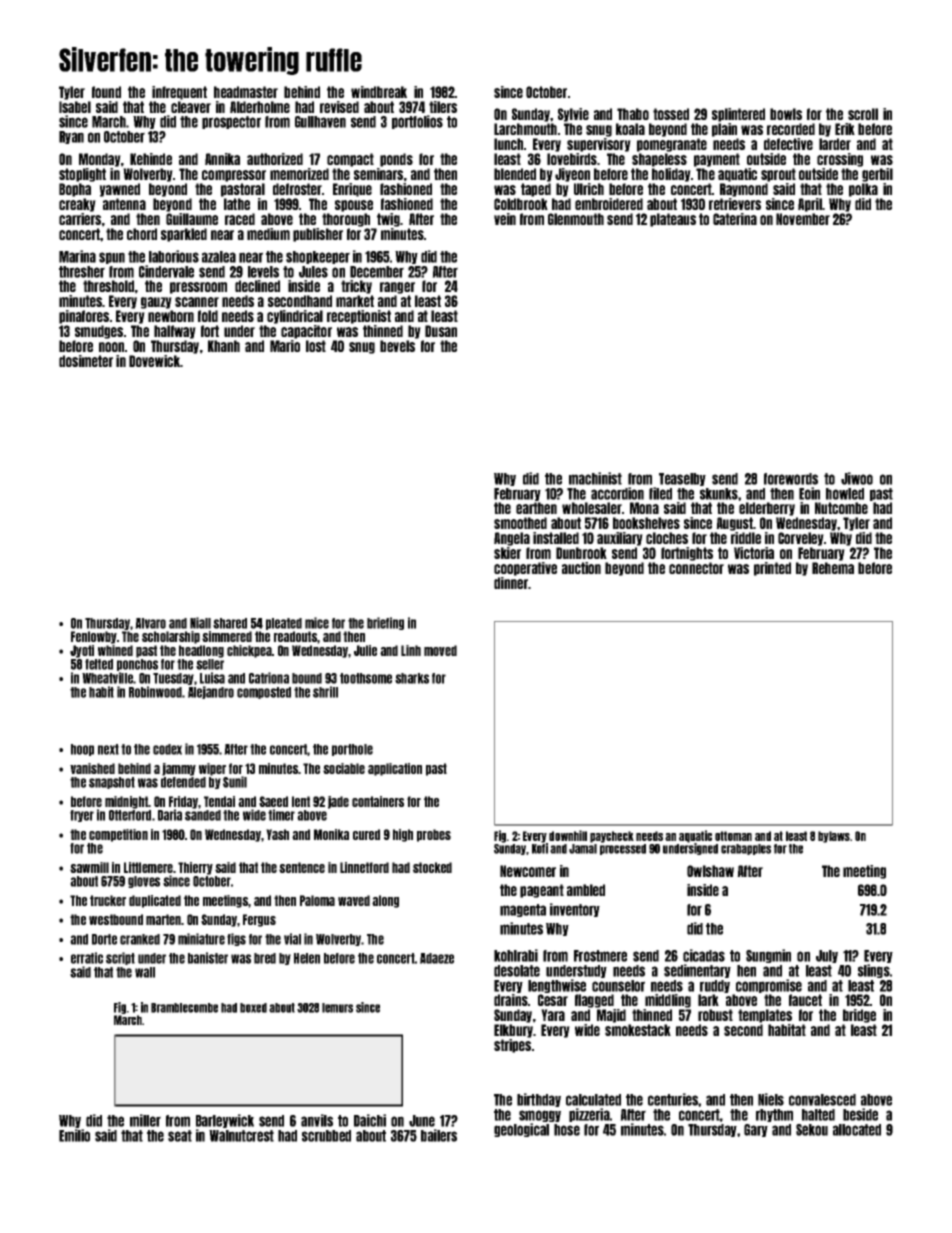  I want to click on gauzy, so click(156, 303).
